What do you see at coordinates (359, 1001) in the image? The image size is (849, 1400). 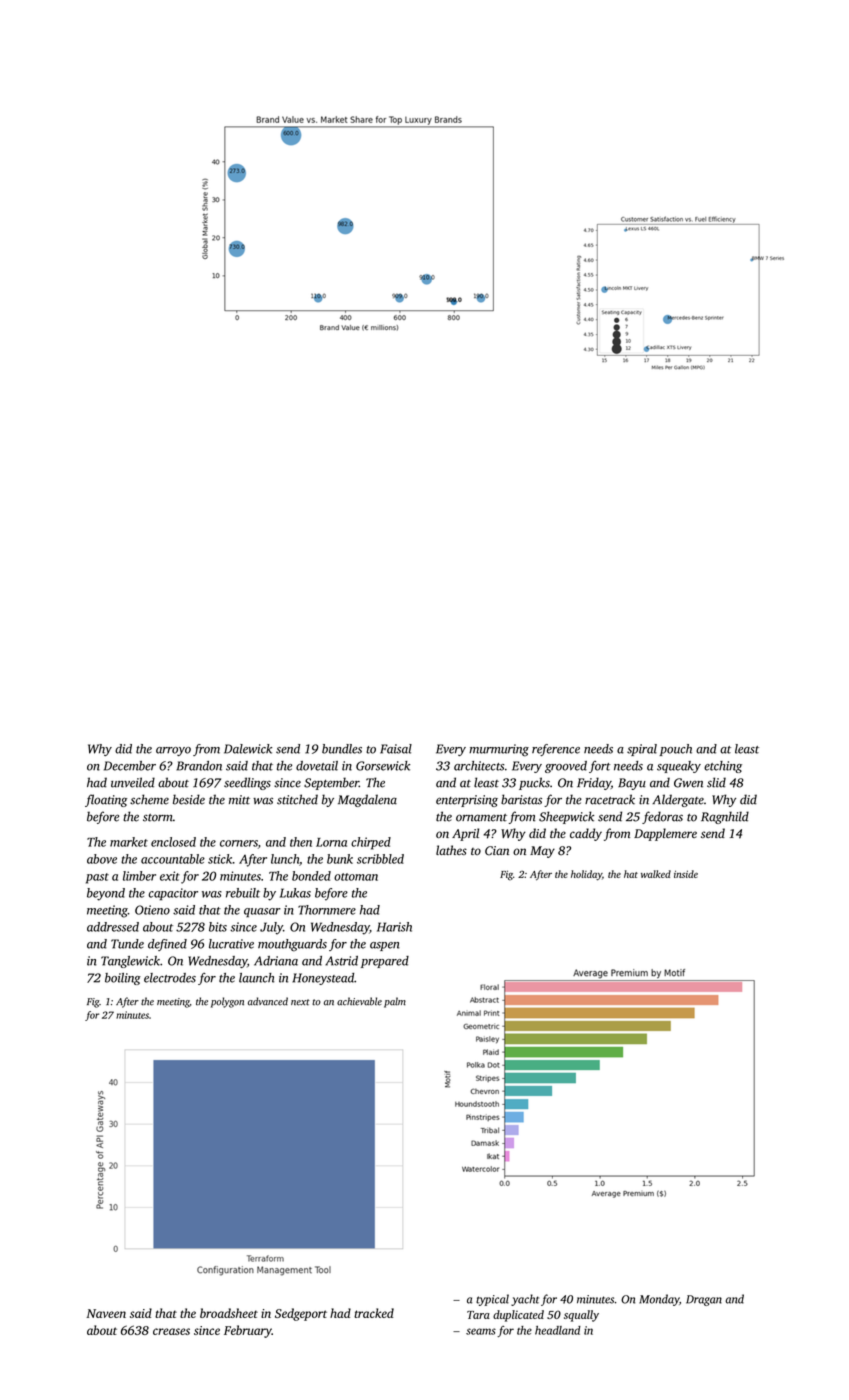 I see `achievable` at bounding box center [359, 1001].
